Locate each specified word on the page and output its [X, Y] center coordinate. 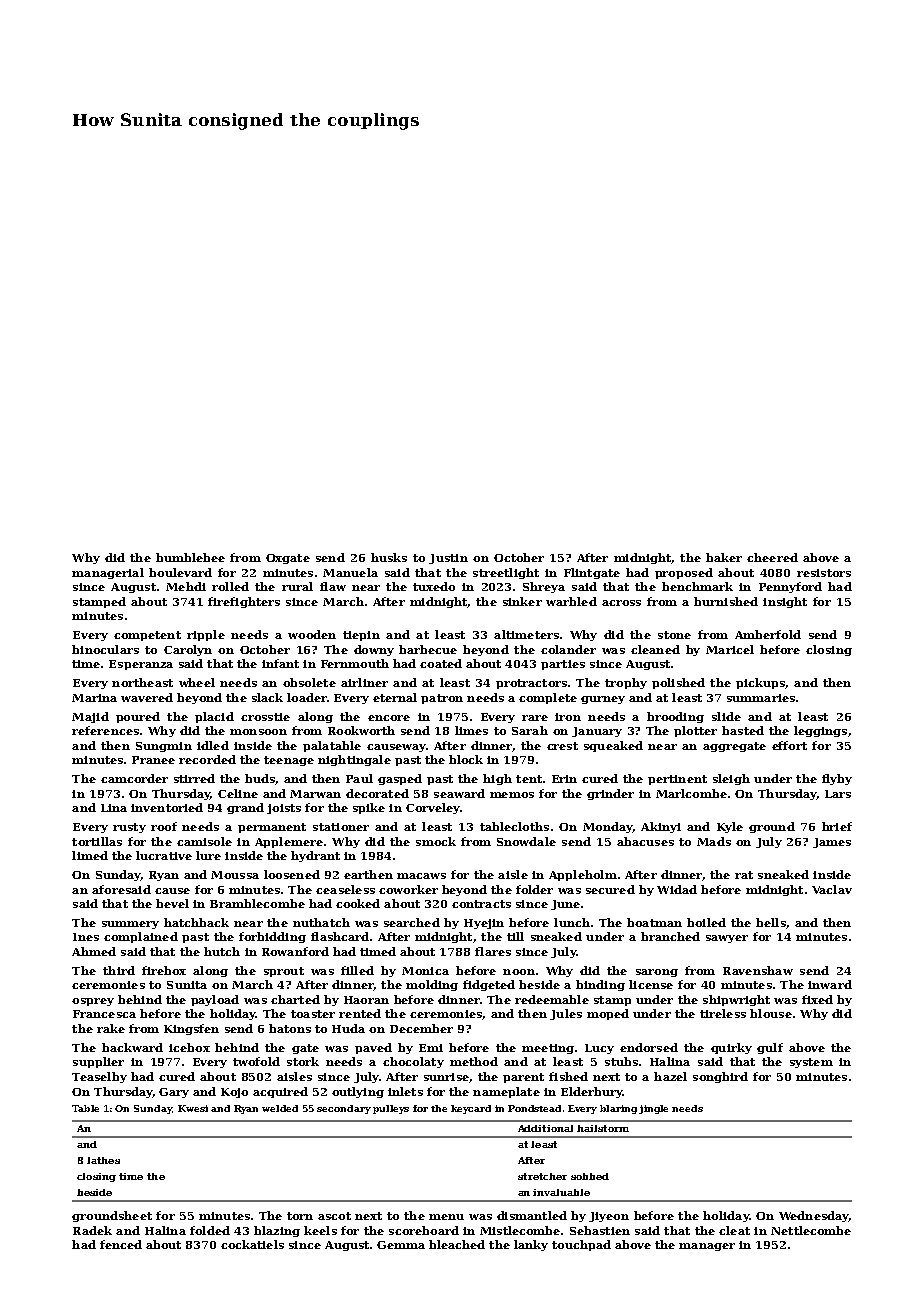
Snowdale [526, 841]
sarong [657, 973]
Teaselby [99, 1077]
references [105, 730]
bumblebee [190, 557]
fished [568, 1076]
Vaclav [832, 889]
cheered [772, 557]
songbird [720, 1077]
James [832, 843]
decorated [377, 793]
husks [389, 557]
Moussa [235, 875]
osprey [93, 1002]
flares [493, 951]
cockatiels [252, 1244]
